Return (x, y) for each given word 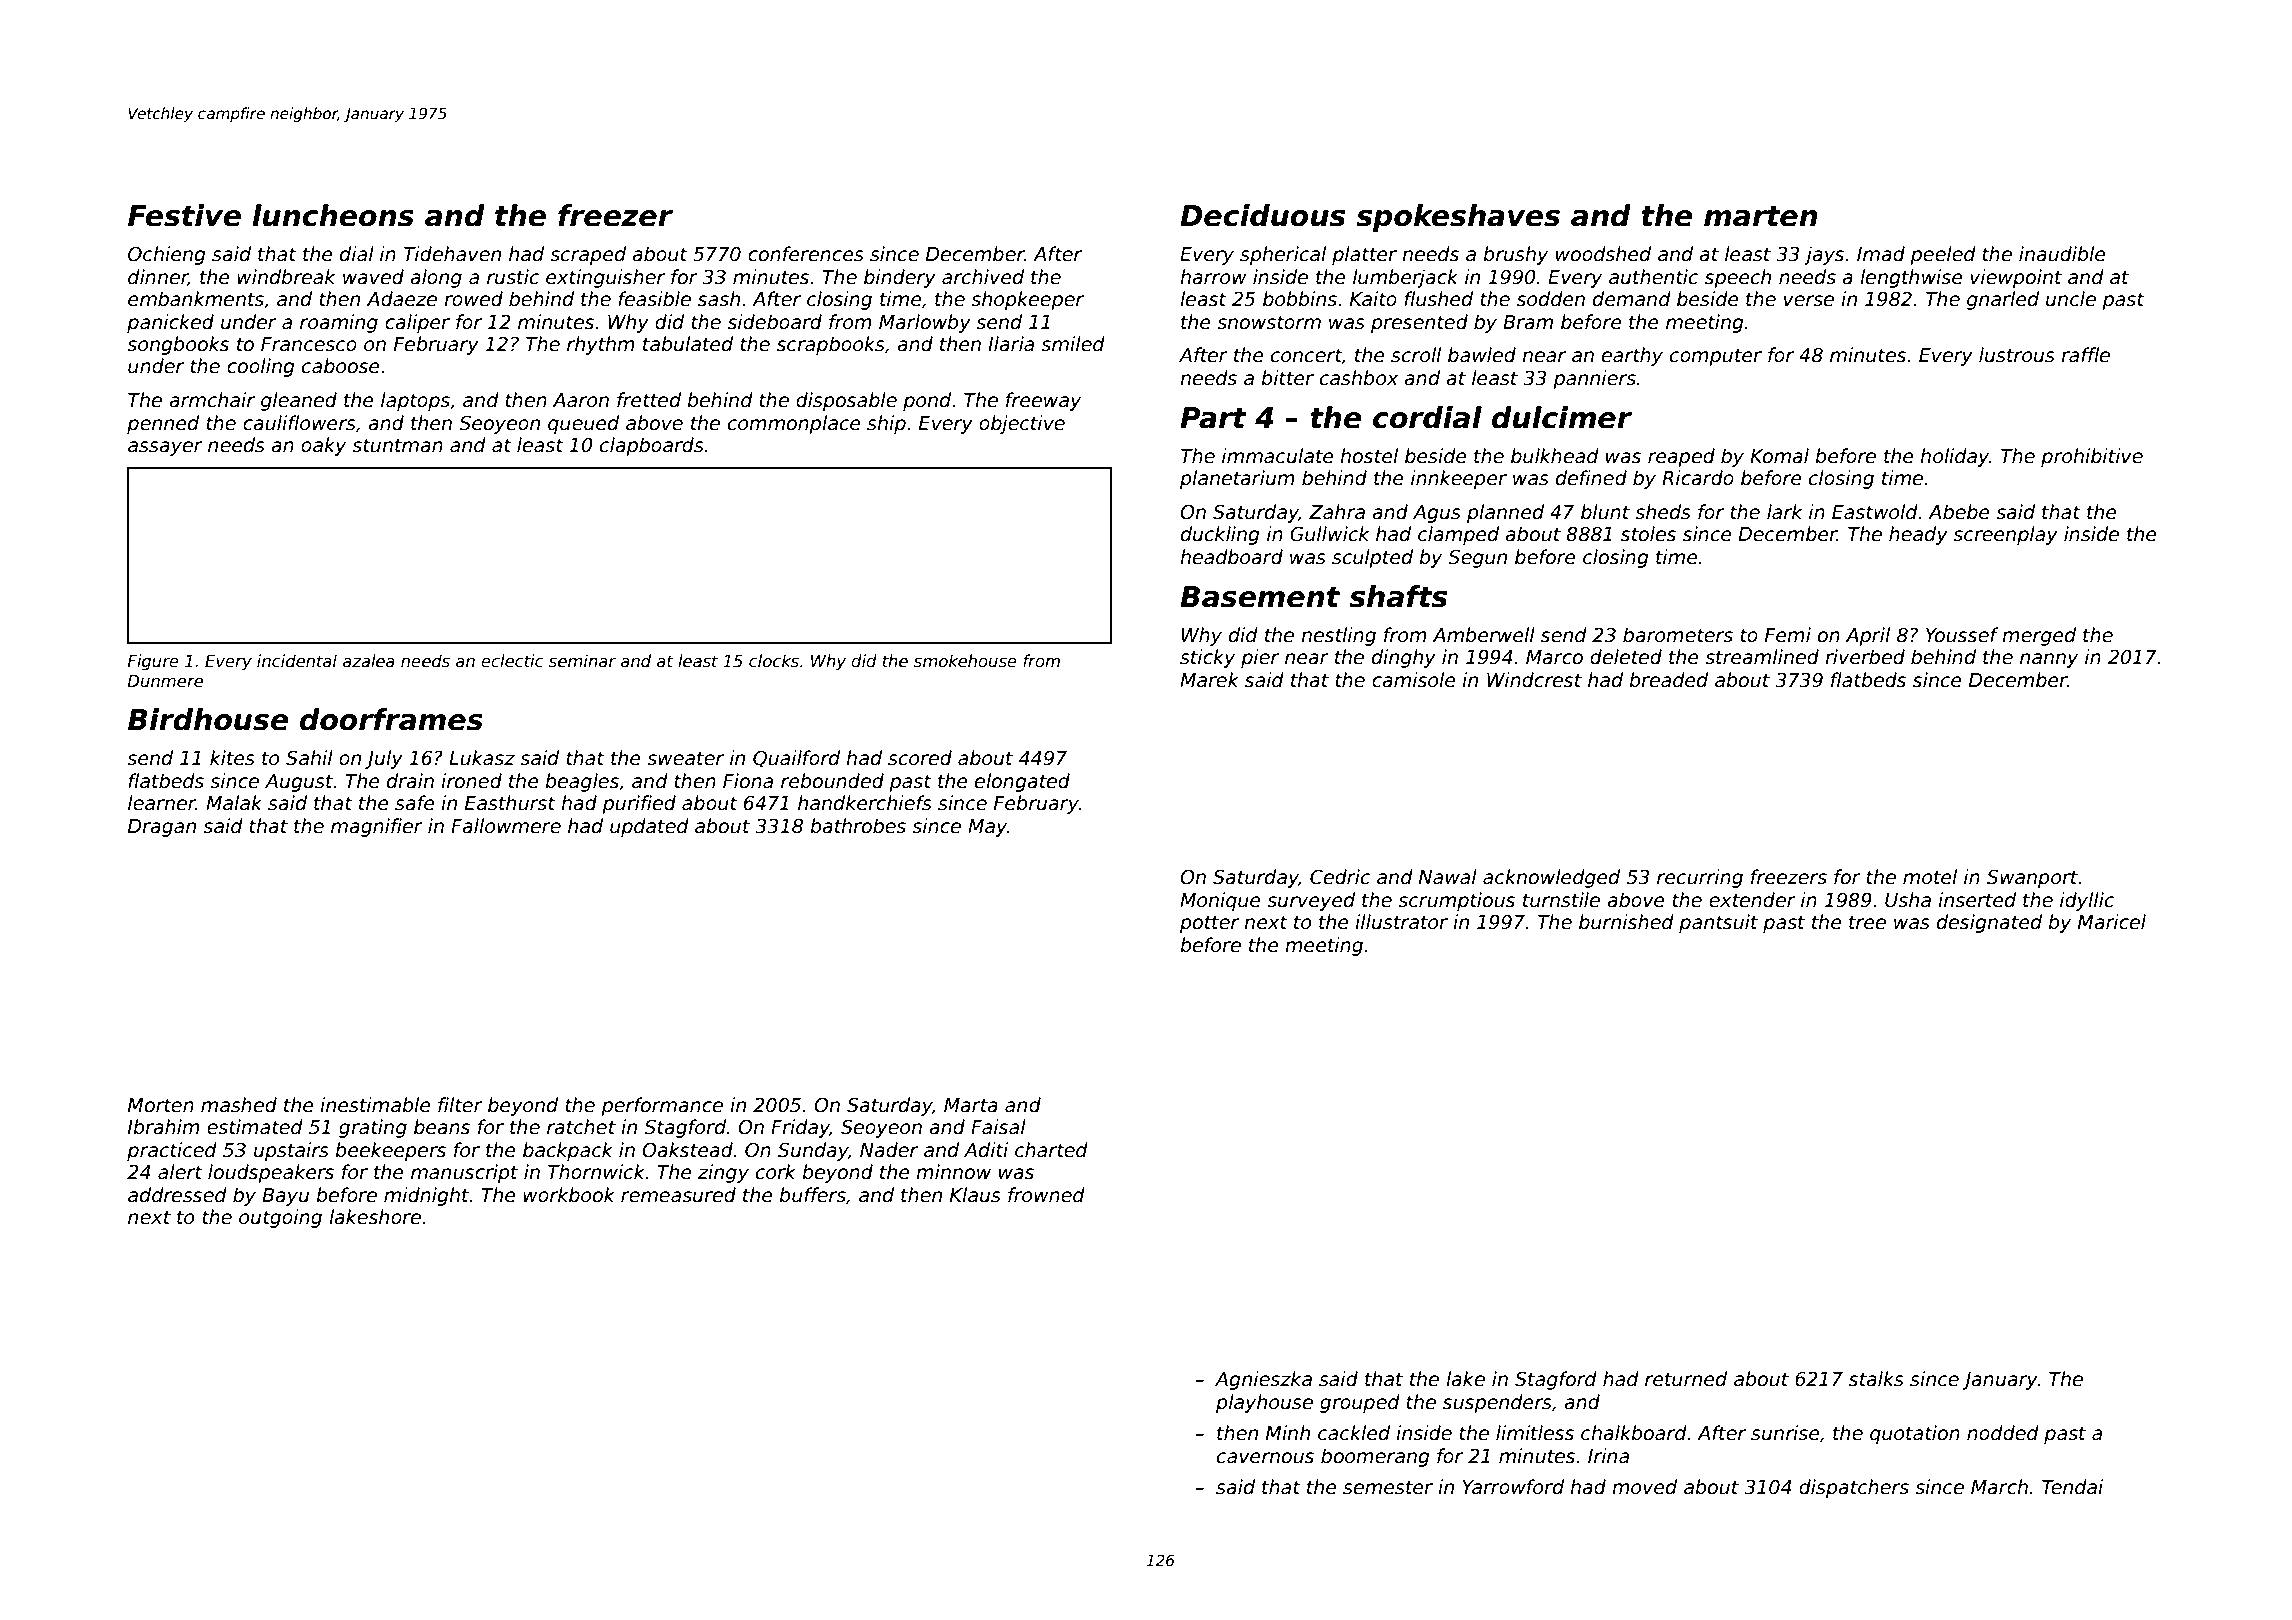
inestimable (375, 1105)
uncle (2071, 299)
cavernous (1265, 1458)
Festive (184, 215)
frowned (1046, 1195)
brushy (1515, 255)
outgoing (280, 1218)
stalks (1876, 1379)
